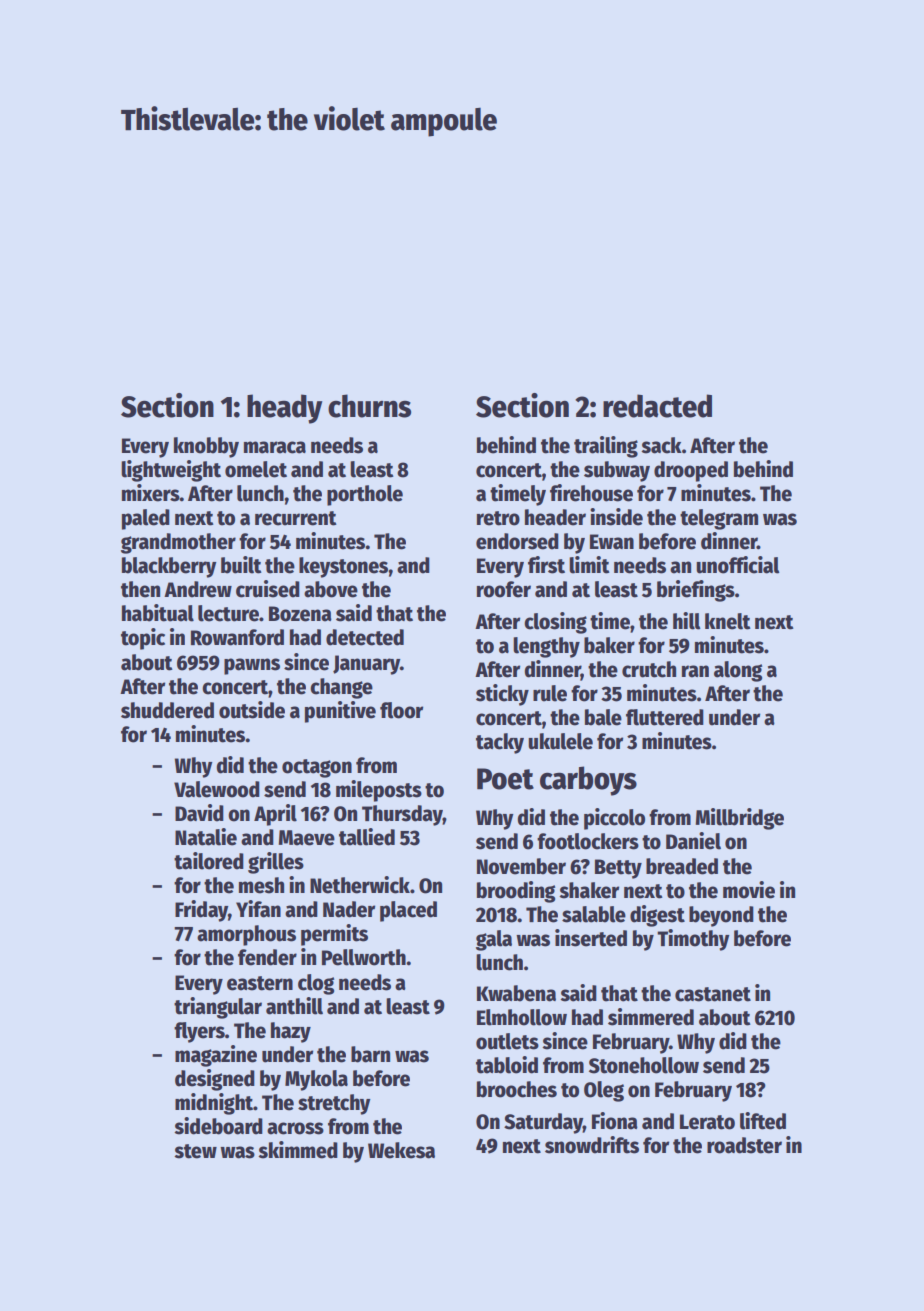 The width and height of the document is (924, 1311). Describe the element at coordinates (498, 518) in the document. I see `retro` at that location.
